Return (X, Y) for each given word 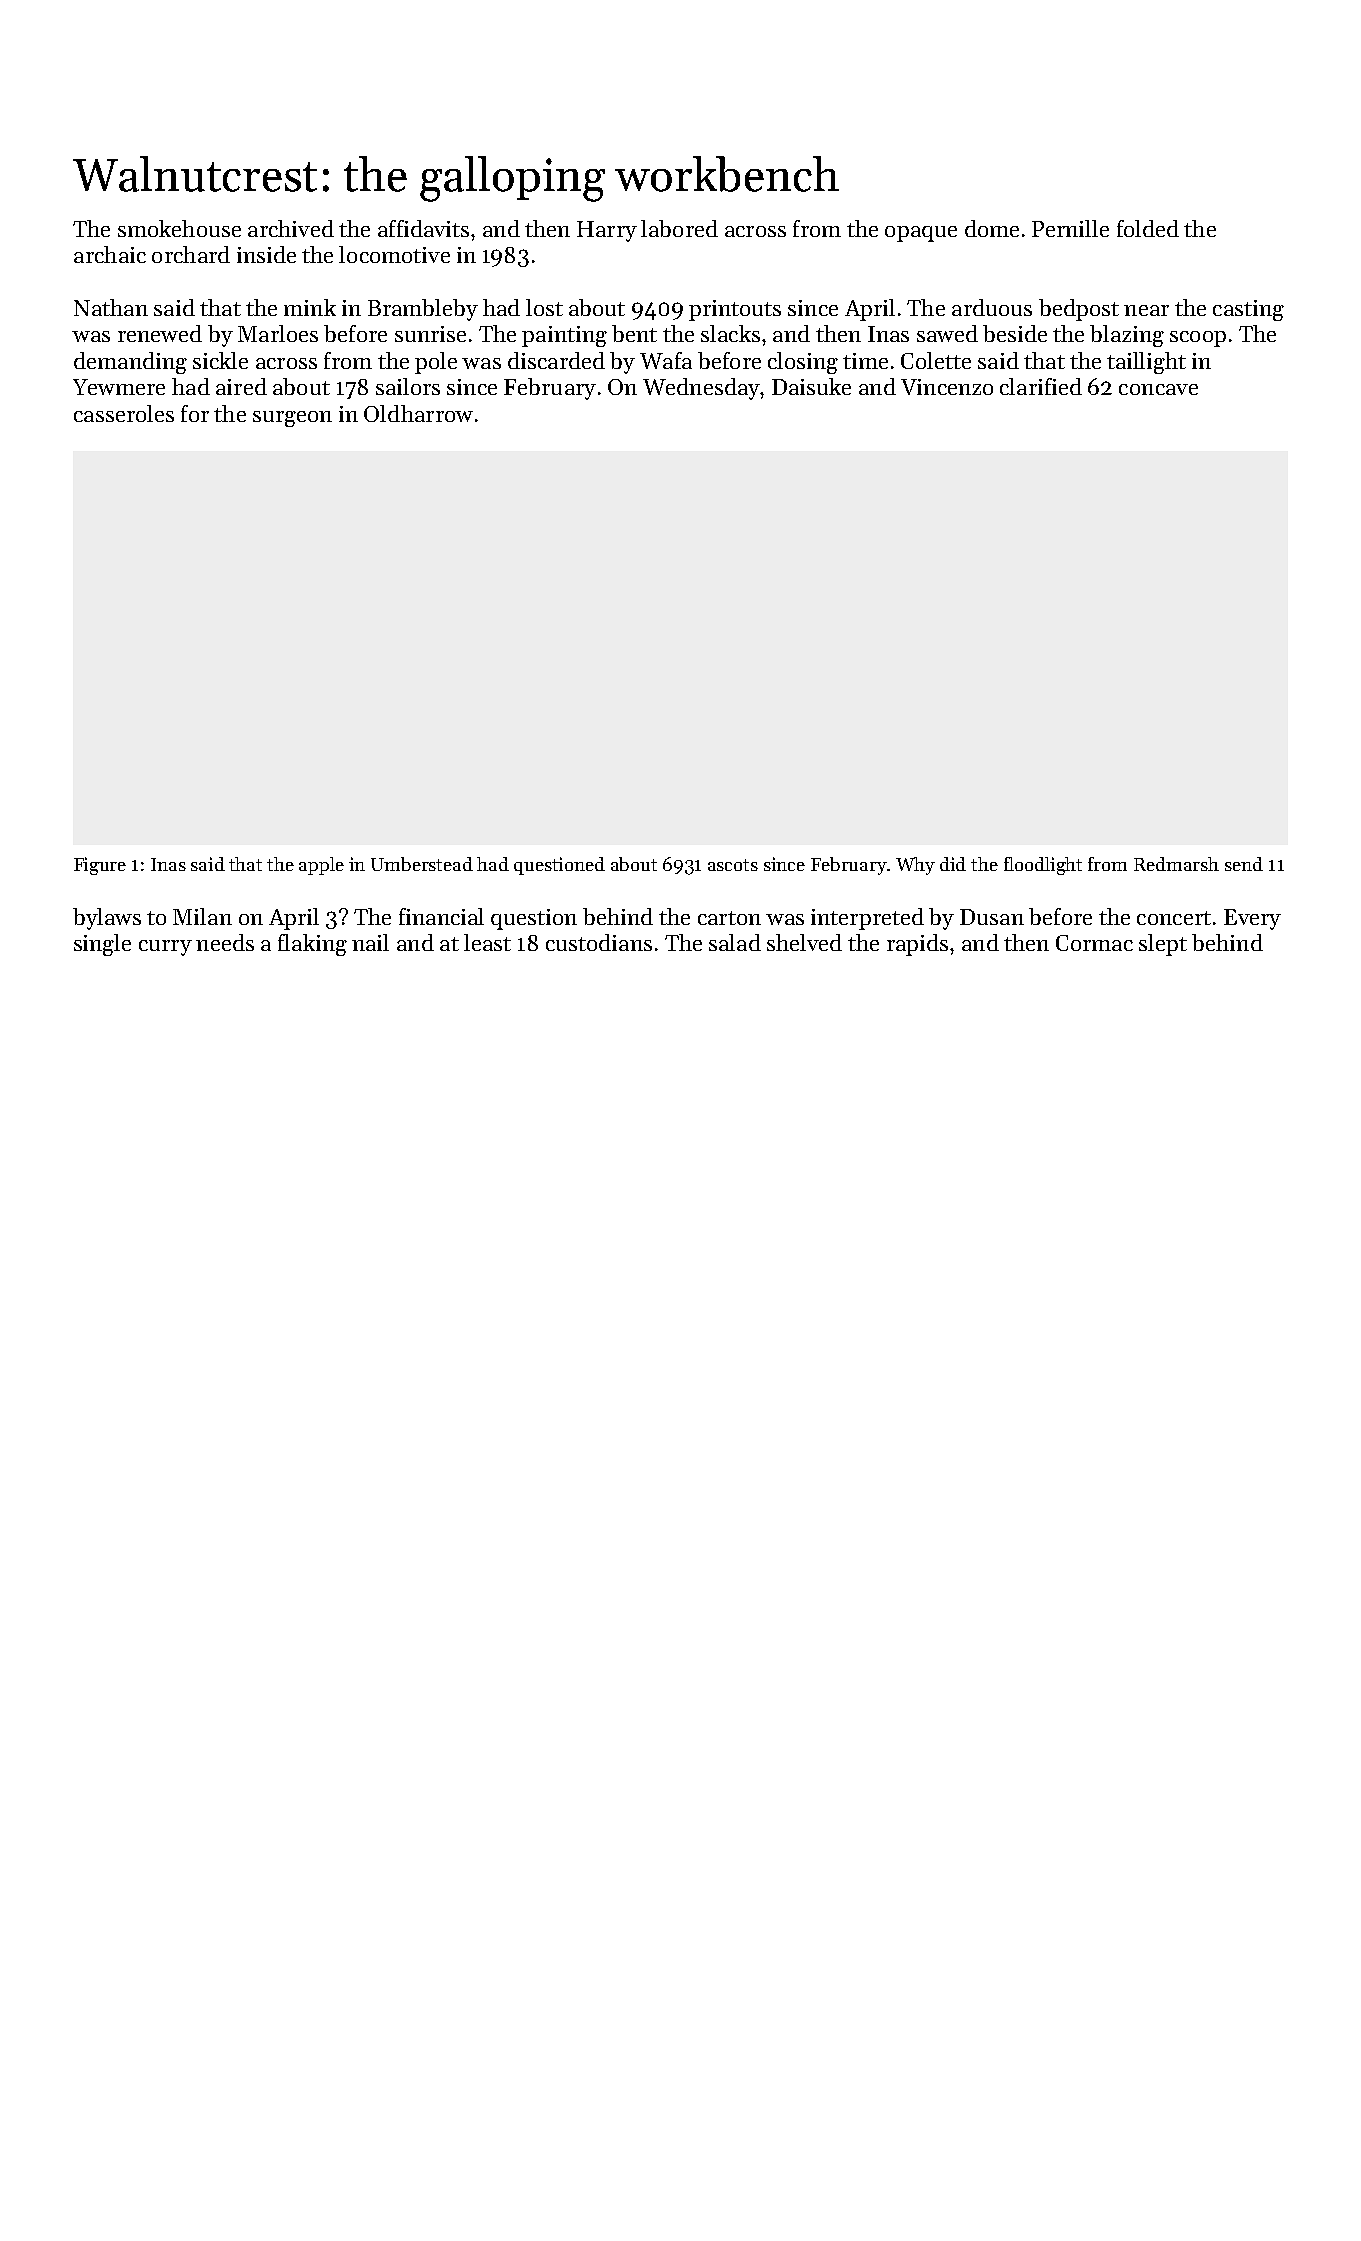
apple (321, 866)
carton (729, 918)
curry (165, 948)
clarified (1041, 386)
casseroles (124, 413)
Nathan (111, 307)
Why (915, 866)
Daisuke (811, 386)
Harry (607, 231)
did (953, 864)
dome (992, 228)
